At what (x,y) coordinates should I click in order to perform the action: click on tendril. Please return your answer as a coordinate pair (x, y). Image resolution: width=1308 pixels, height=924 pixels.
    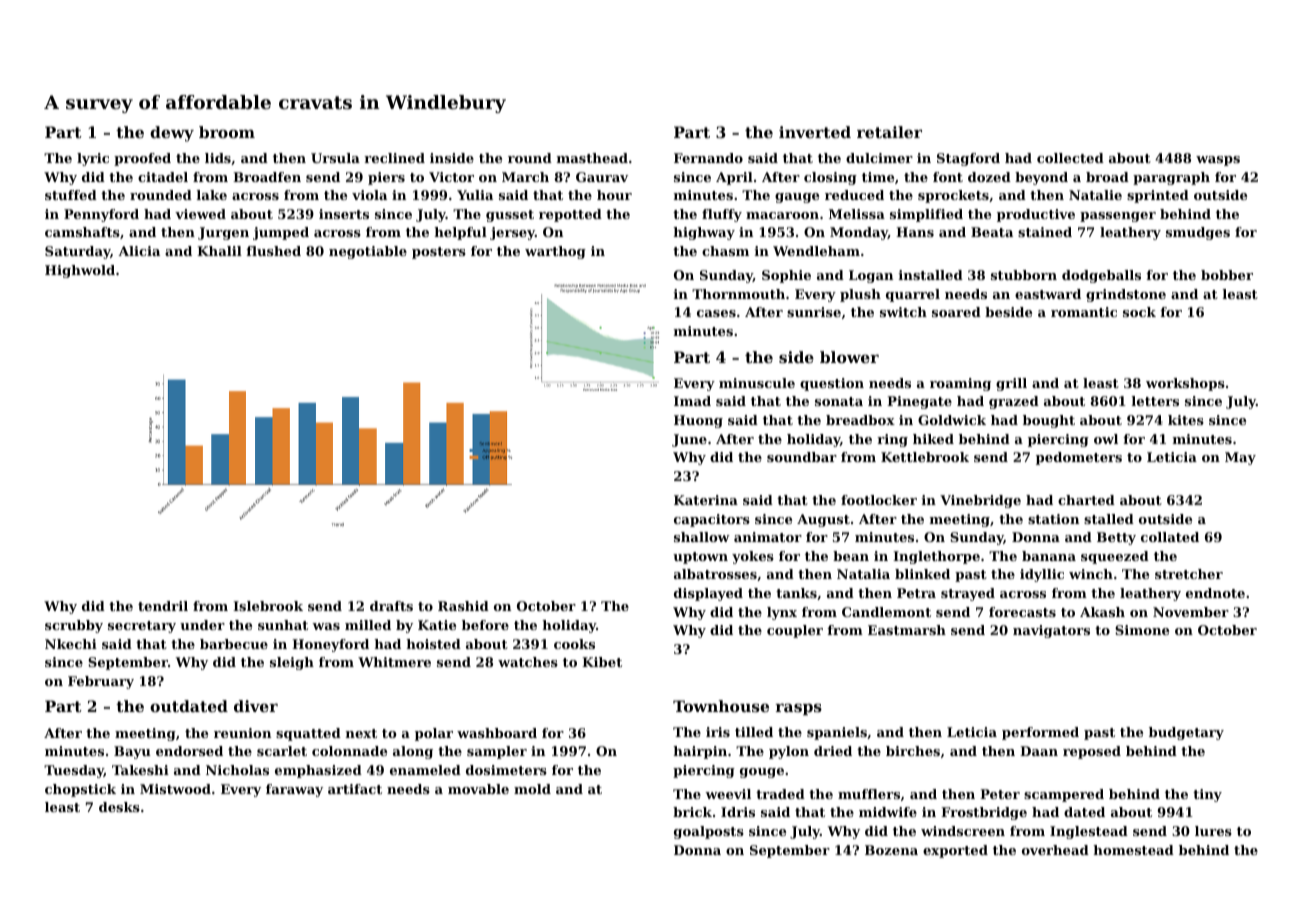
    Looking at the image, I should click on (163, 606).
